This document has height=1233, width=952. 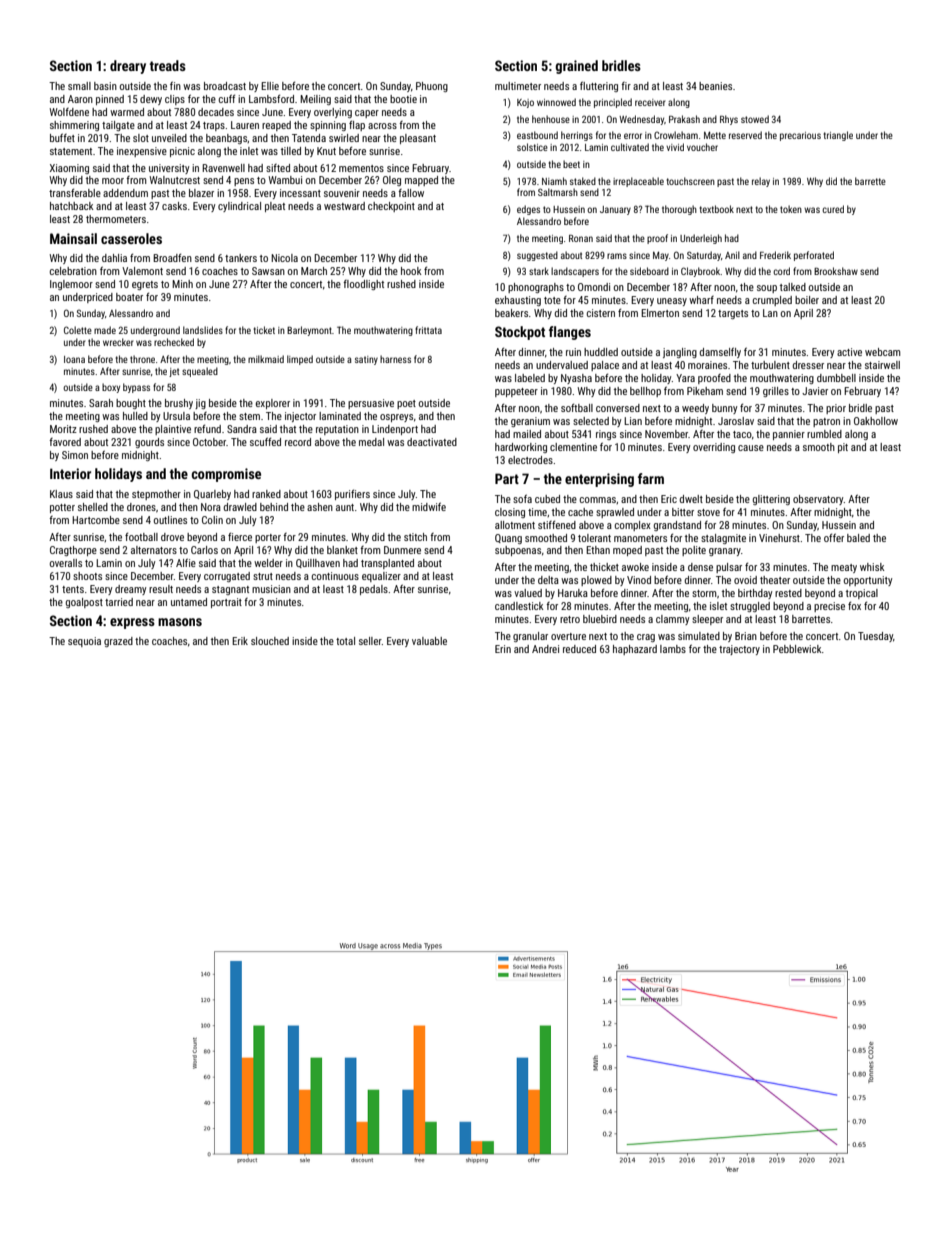 What do you see at coordinates (833, 209) in the document?
I see `cured` at bounding box center [833, 209].
